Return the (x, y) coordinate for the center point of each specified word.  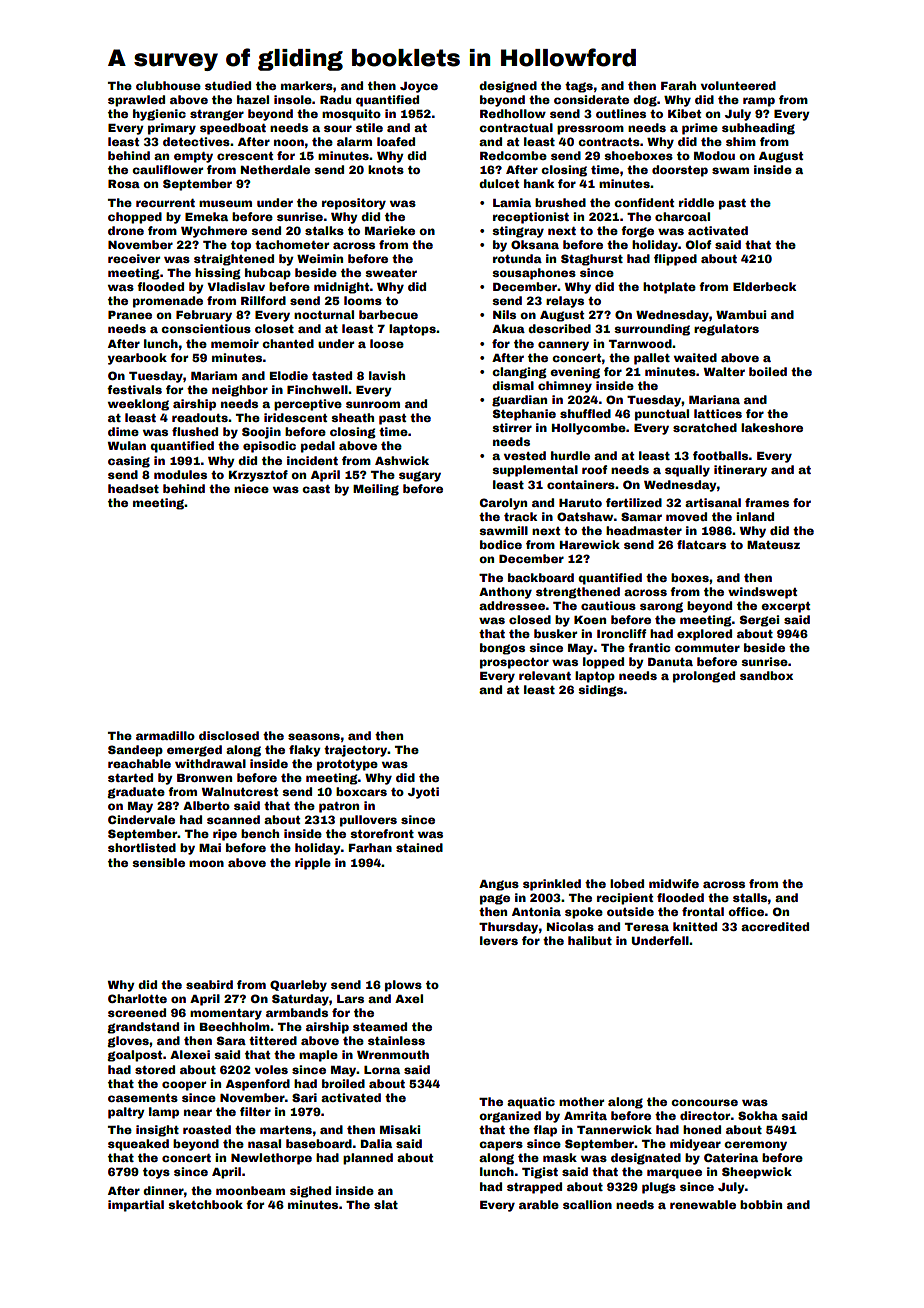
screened (137, 1012)
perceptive (308, 405)
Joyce (419, 87)
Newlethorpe (271, 1159)
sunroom (373, 404)
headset (133, 488)
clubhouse (168, 85)
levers (499, 940)
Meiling (376, 490)
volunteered (738, 85)
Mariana (714, 399)
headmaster (644, 530)
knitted (695, 926)
